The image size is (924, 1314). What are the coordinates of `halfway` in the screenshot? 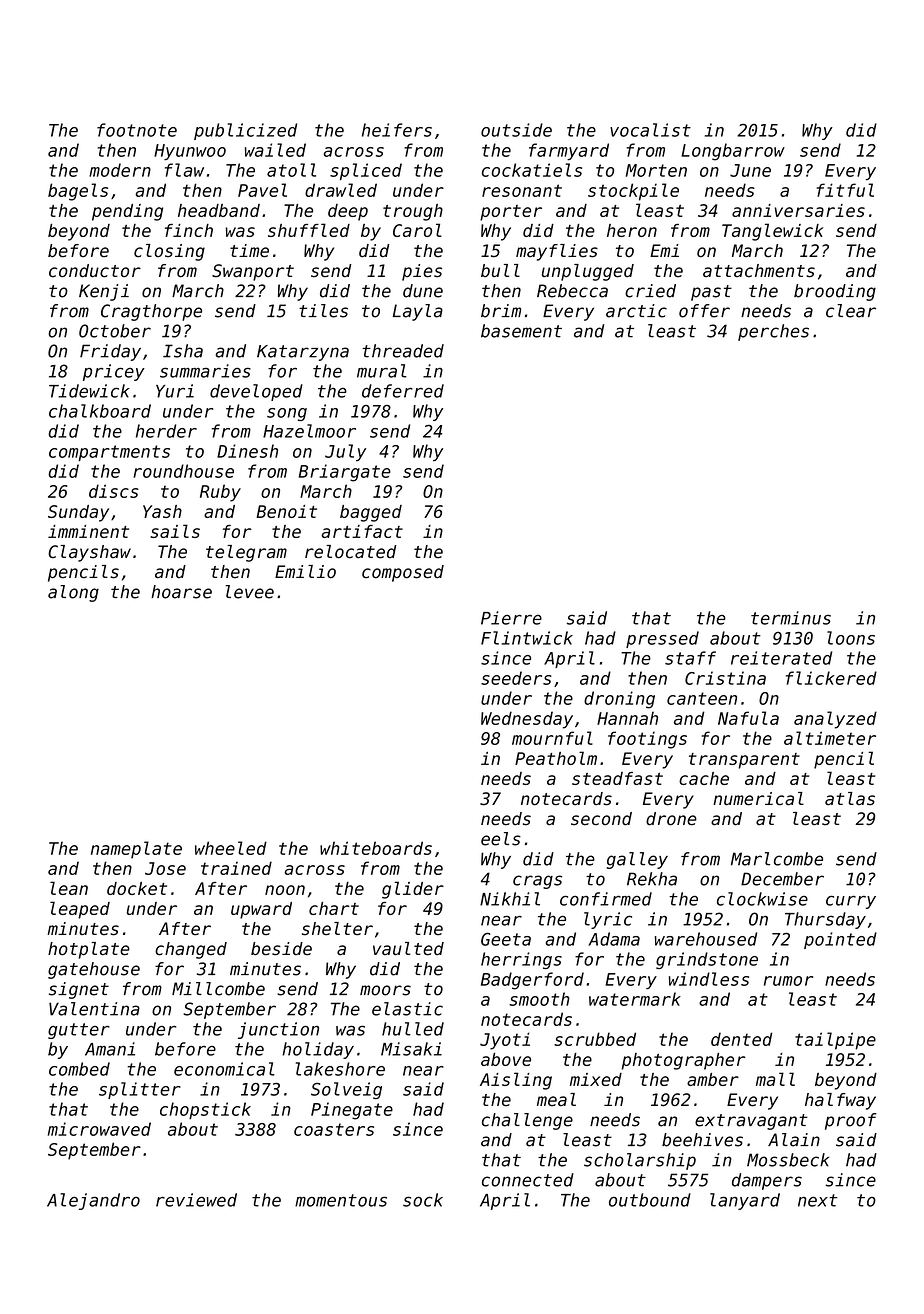 It's located at (840, 1101).
